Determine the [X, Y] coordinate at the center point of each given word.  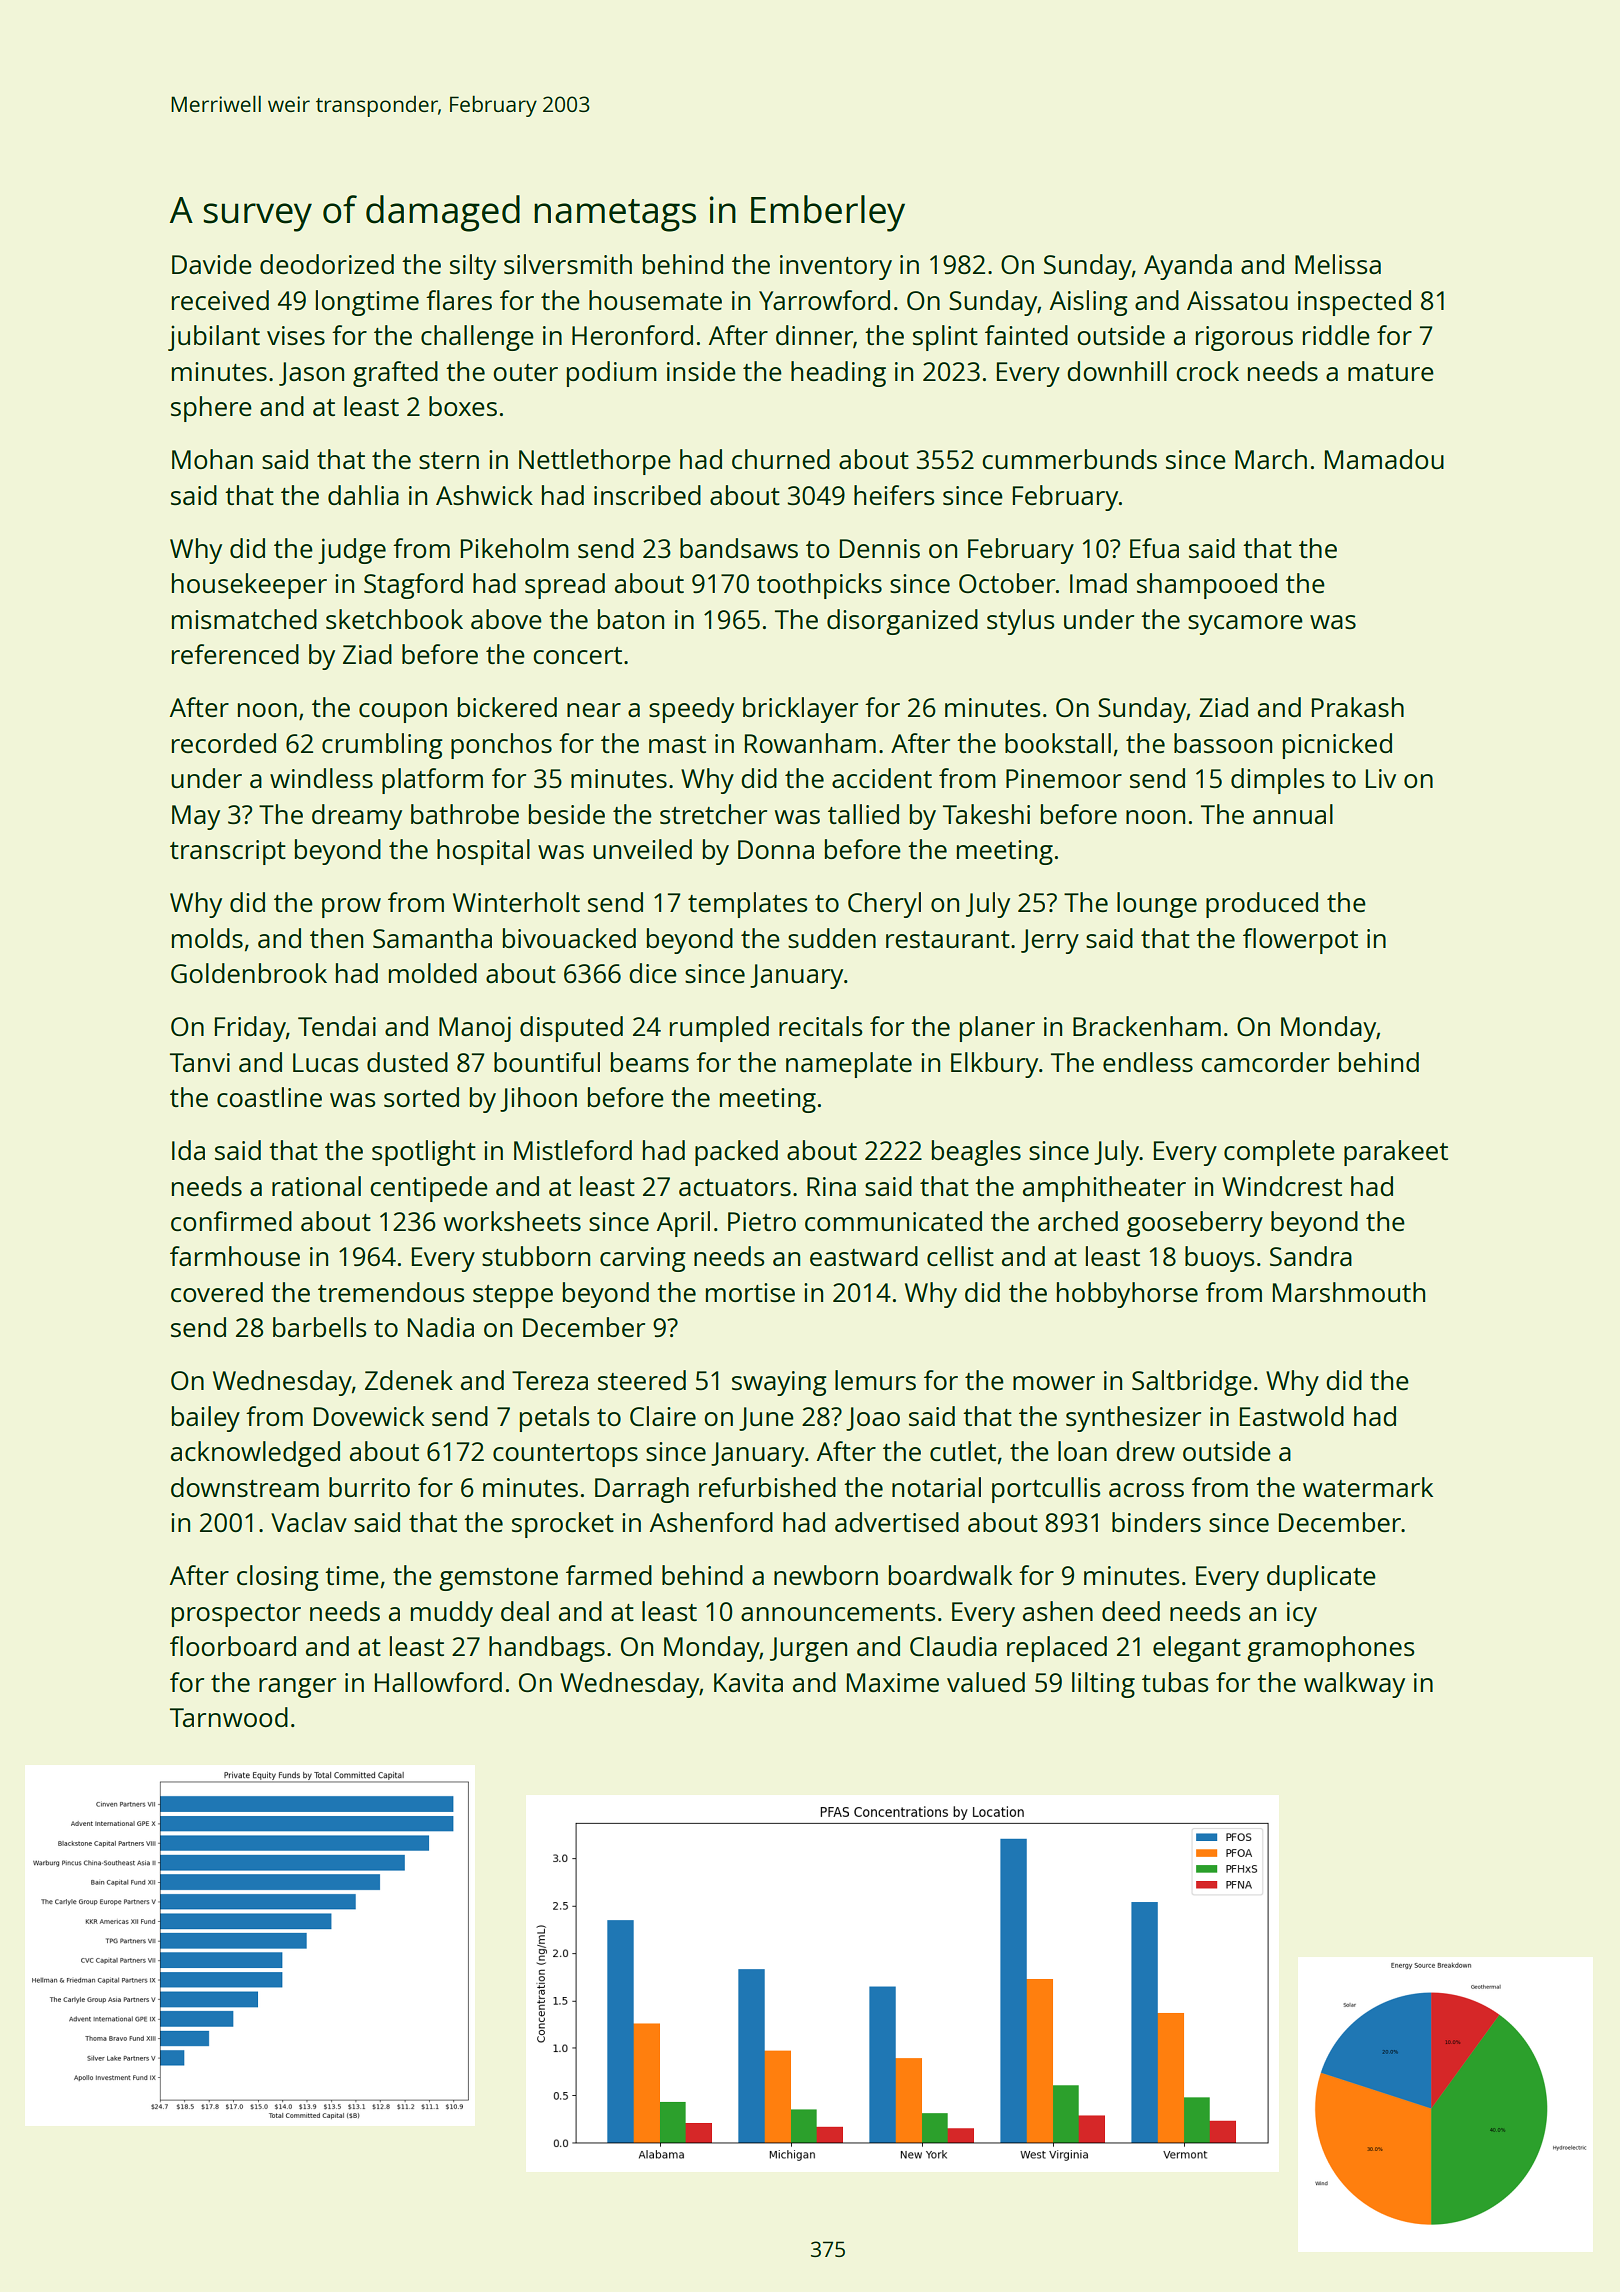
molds [207, 938]
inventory [836, 267]
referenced [235, 654]
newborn [826, 1575]
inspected [1354, 303]
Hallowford [438, 1682]
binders [1156, 1522]
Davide [212, 264]
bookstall [1058, 743]
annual [1293, 814]
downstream [245, 1487]
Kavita [748, 1682]
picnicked [1337, 746]
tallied [863, 814]
